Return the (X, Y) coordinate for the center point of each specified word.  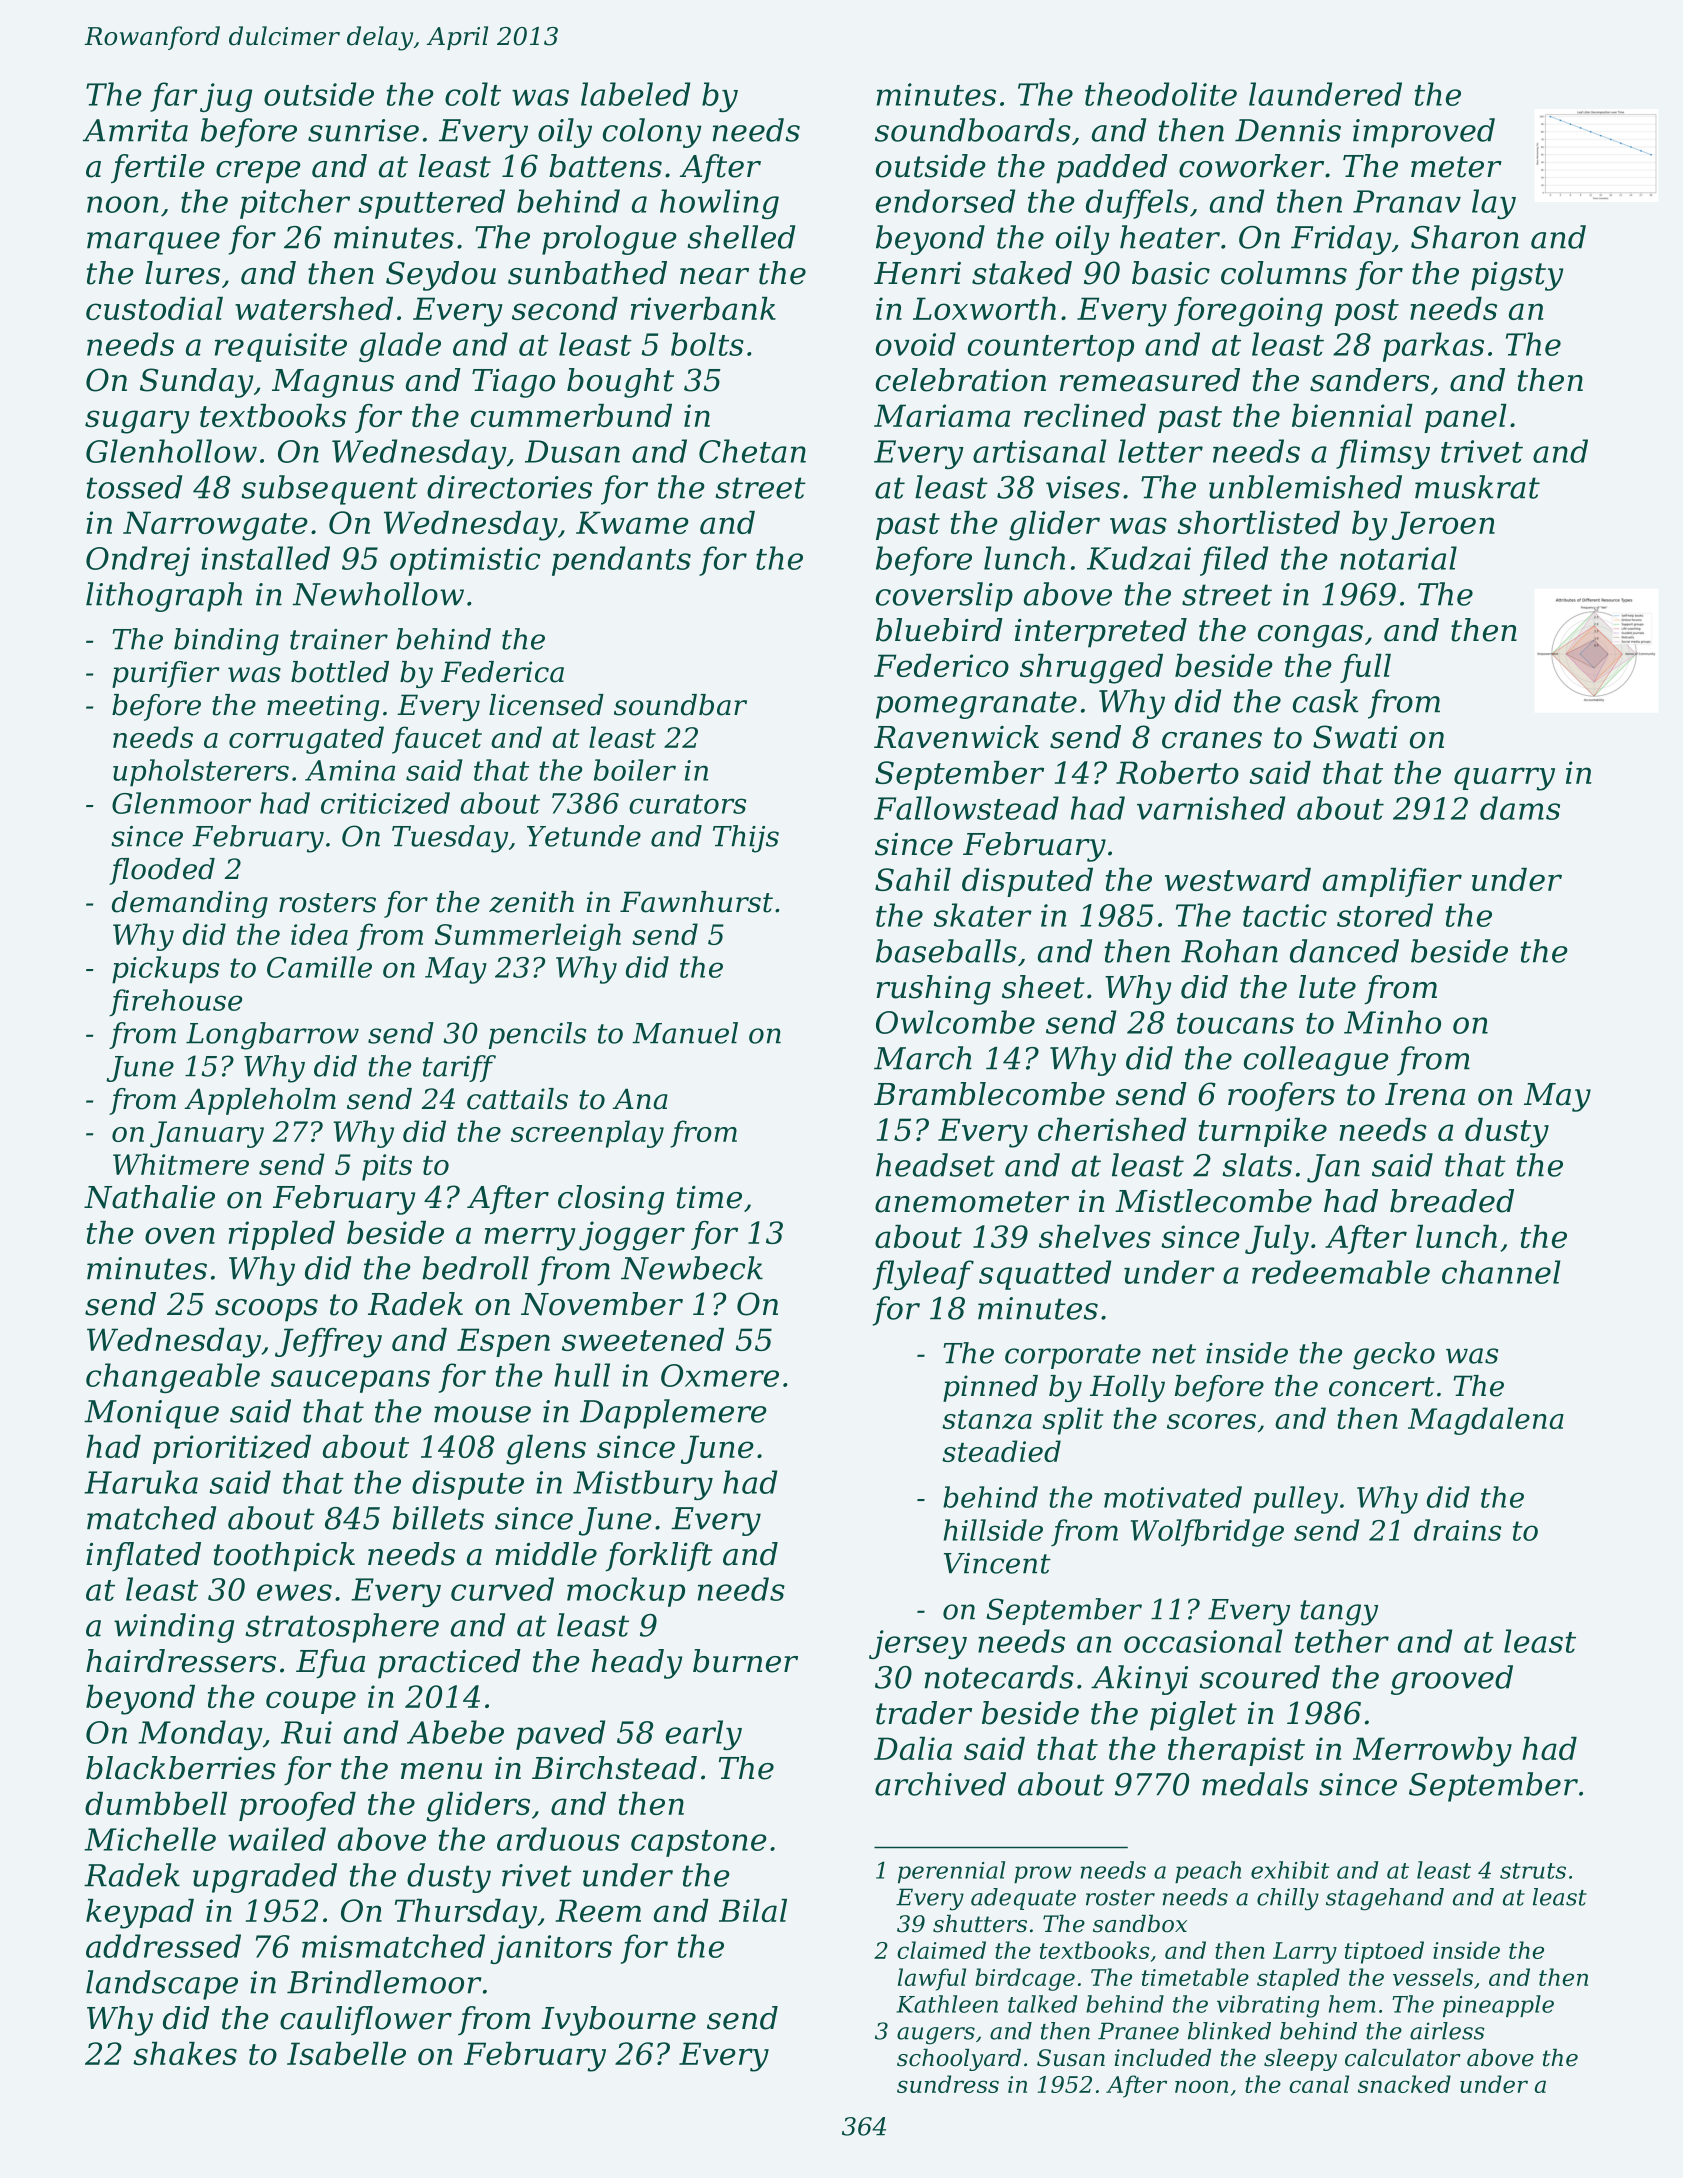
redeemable (1341, 1272)
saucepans (350, 1381)
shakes (185, 2053)
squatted (1045, 1275)
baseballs (946, 951)
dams (1520, 808)
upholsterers (201, 773)
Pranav (1407, 201)
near (714, 276)
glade (400, 347)
